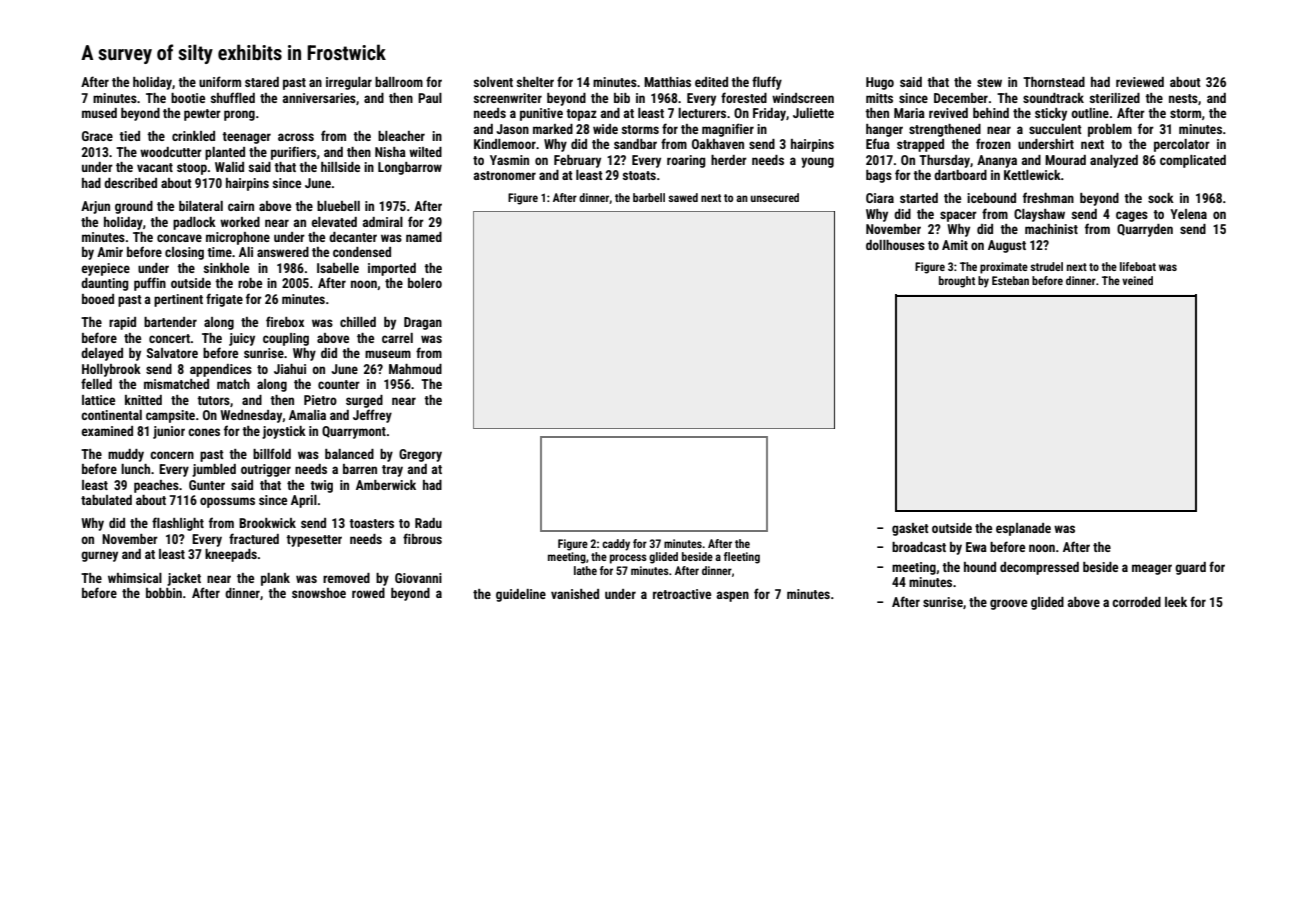  What do you see at coordinates (1137, 280) in the screenshot?
I see `veined` at bounding box center [1137, 280].
